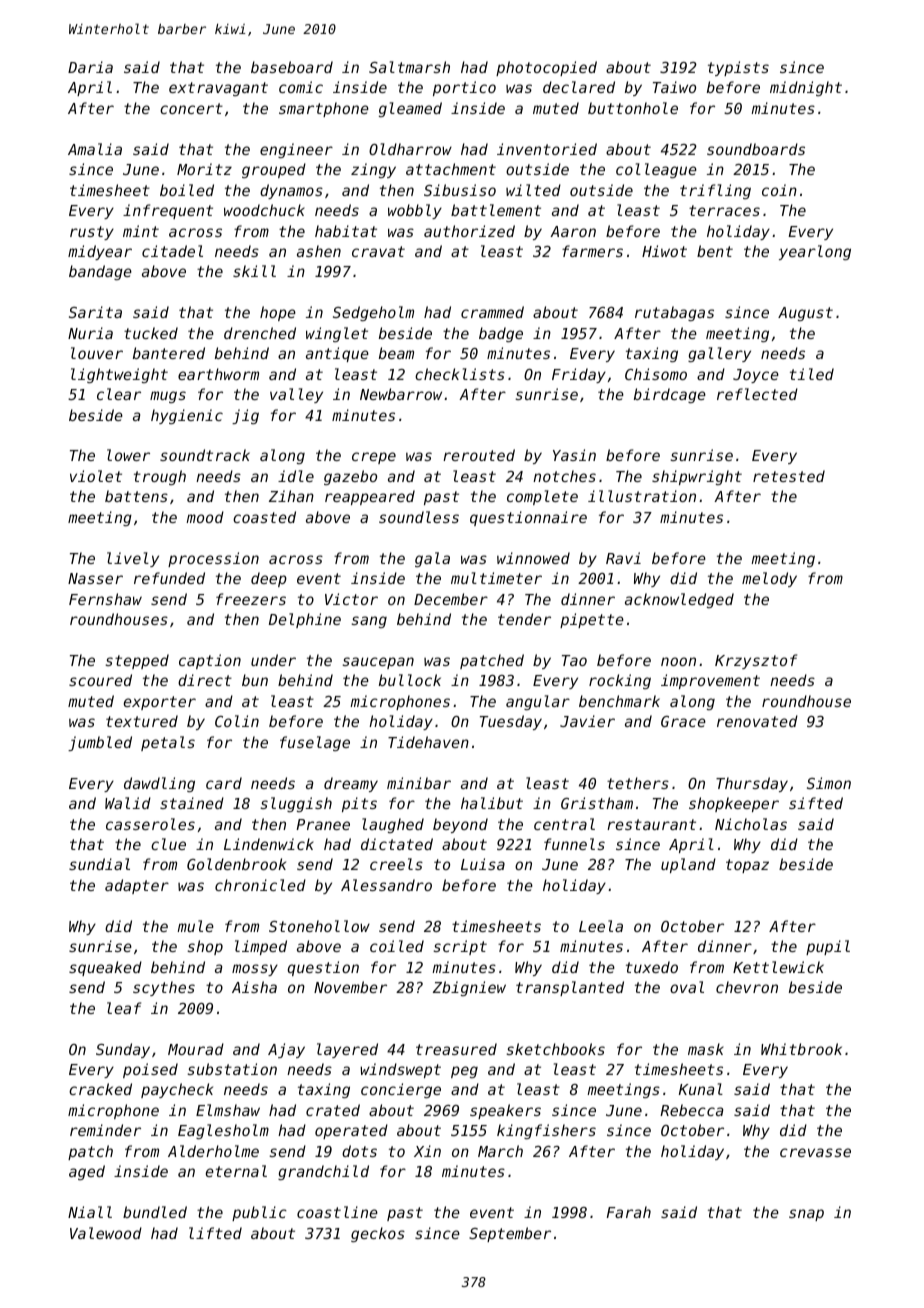 The image size is (924, 1308). What do you see at coordinates (292, 67) in the page?
I see `baseboard` at bounding box center [292, 67].
